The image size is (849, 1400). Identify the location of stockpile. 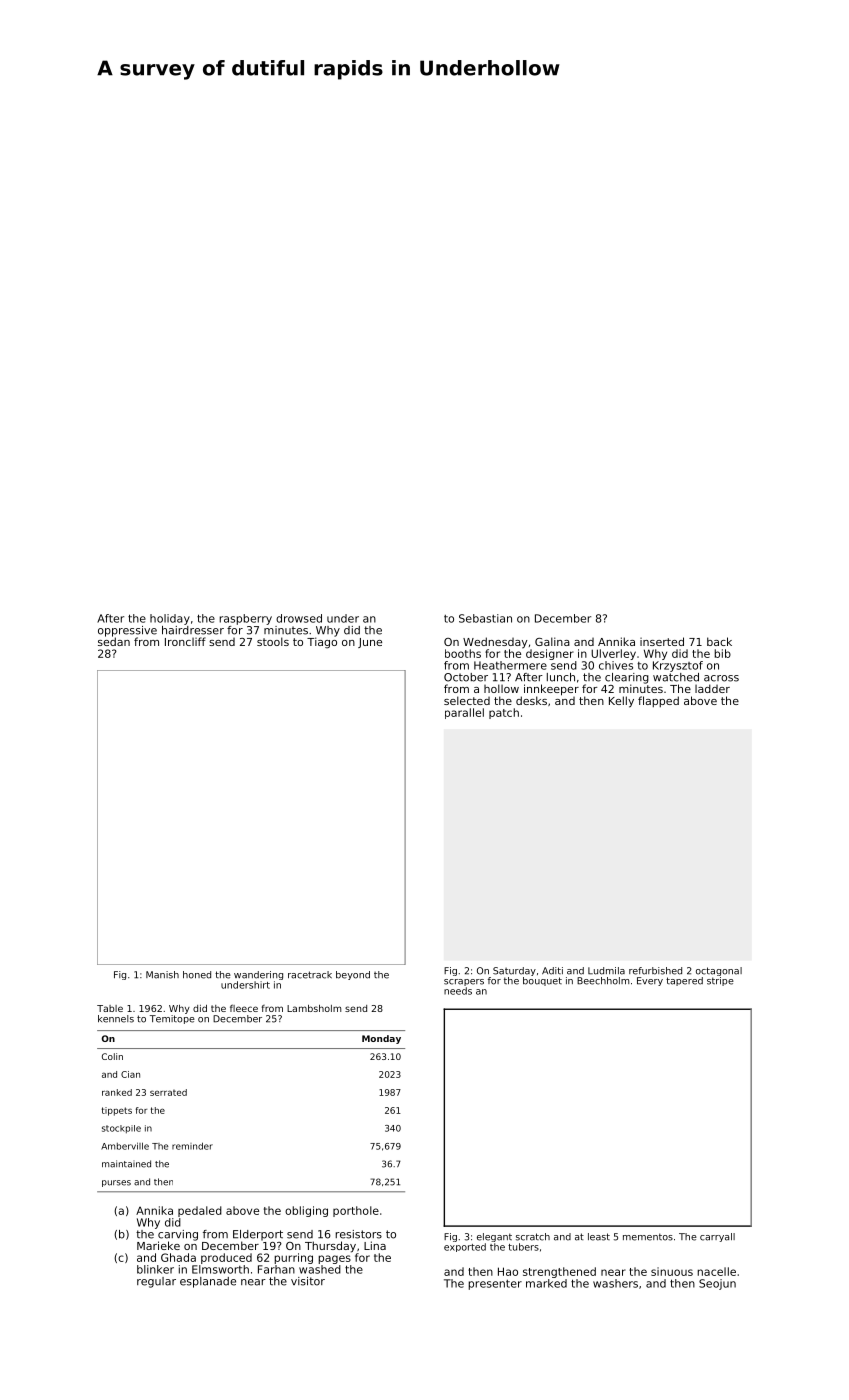
(121, 1129).
